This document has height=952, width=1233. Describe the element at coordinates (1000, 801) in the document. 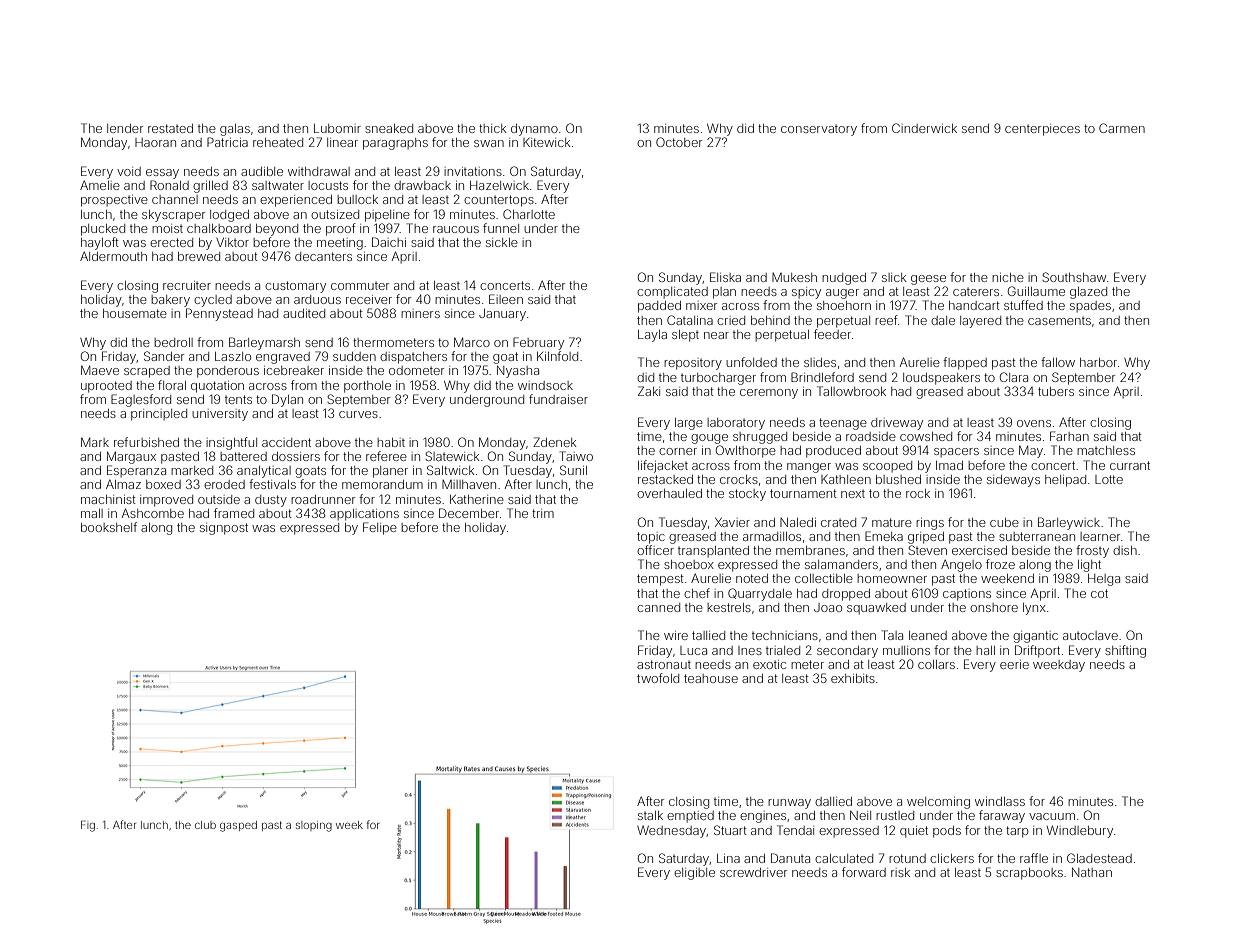

I see `windlass` at that location.
